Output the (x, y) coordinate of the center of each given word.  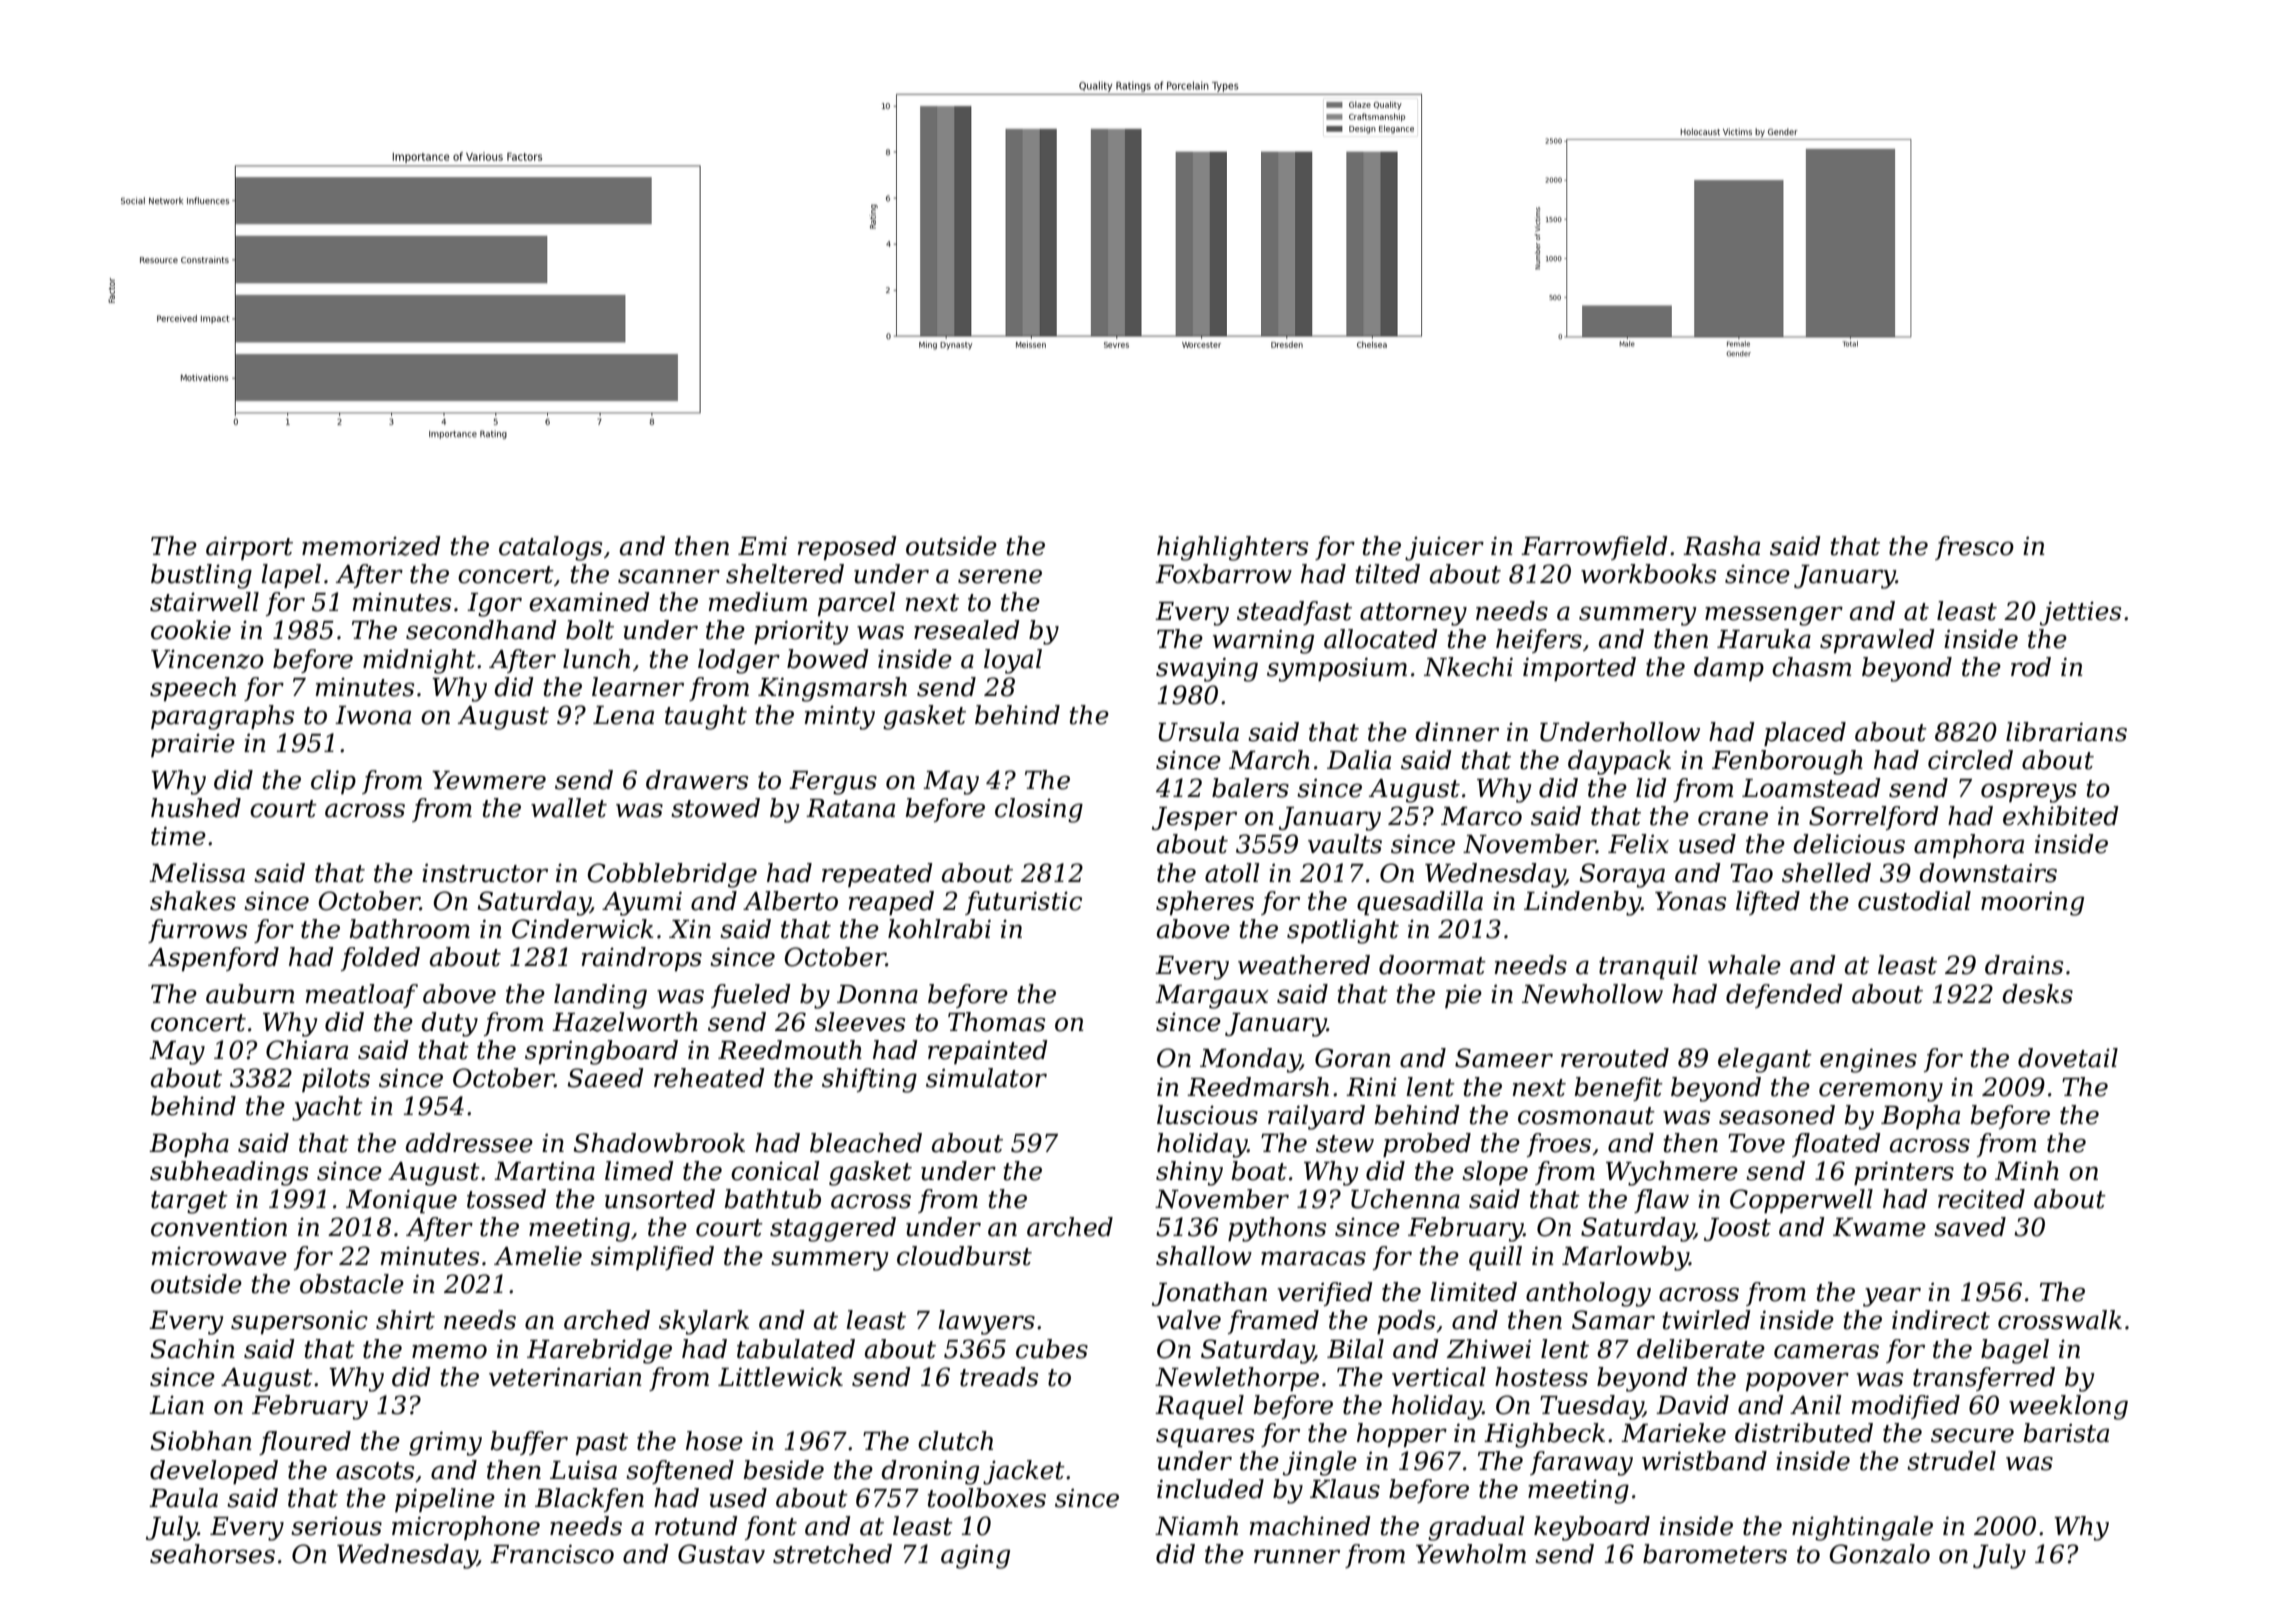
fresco (1974, 548)
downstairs (1988, 873)
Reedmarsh (1258, 1087)
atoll (1232, 873)
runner (1297, 1556)
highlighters (1232, 548)
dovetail (2068, 1058)
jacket (1024, 1472)
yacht (327, 1108)
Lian (176, 1405)
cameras (1826, 1351)
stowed (715, 808)
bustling (201, 576)
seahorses (212, 1554)
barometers (1715, 1554)
